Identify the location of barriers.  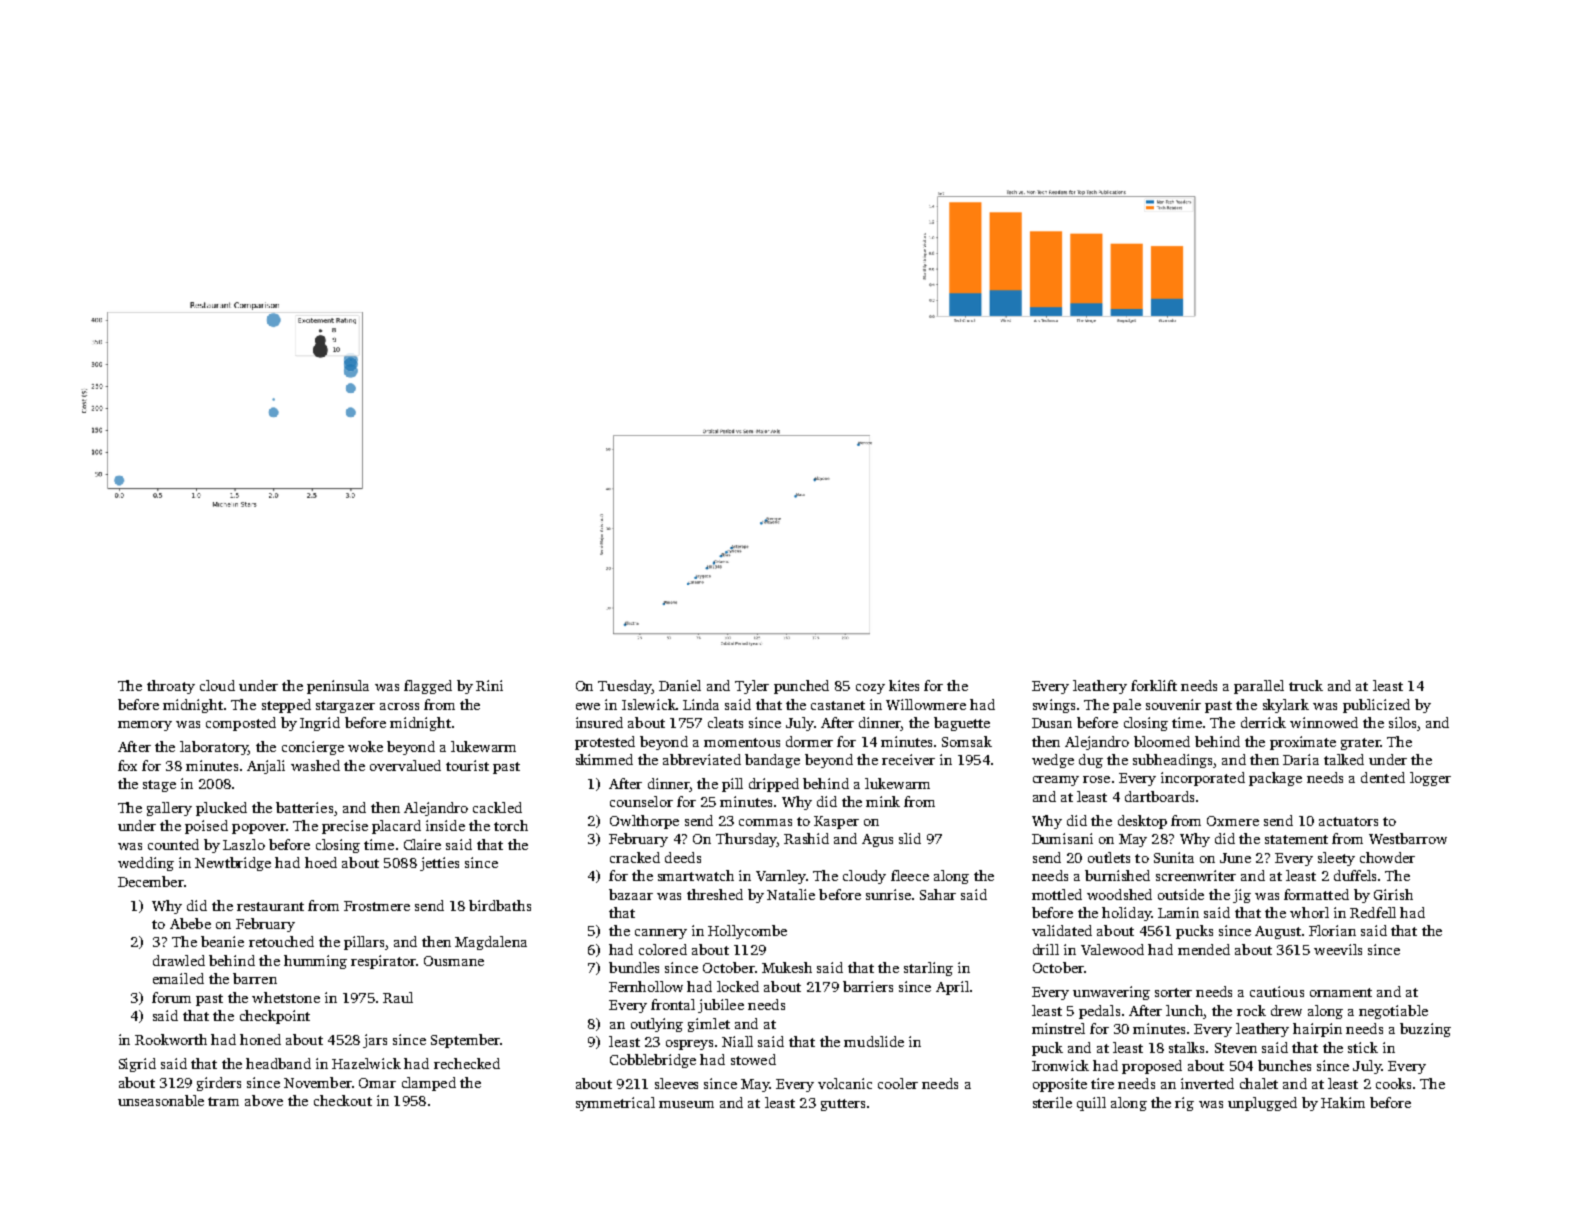
(868, 986).
